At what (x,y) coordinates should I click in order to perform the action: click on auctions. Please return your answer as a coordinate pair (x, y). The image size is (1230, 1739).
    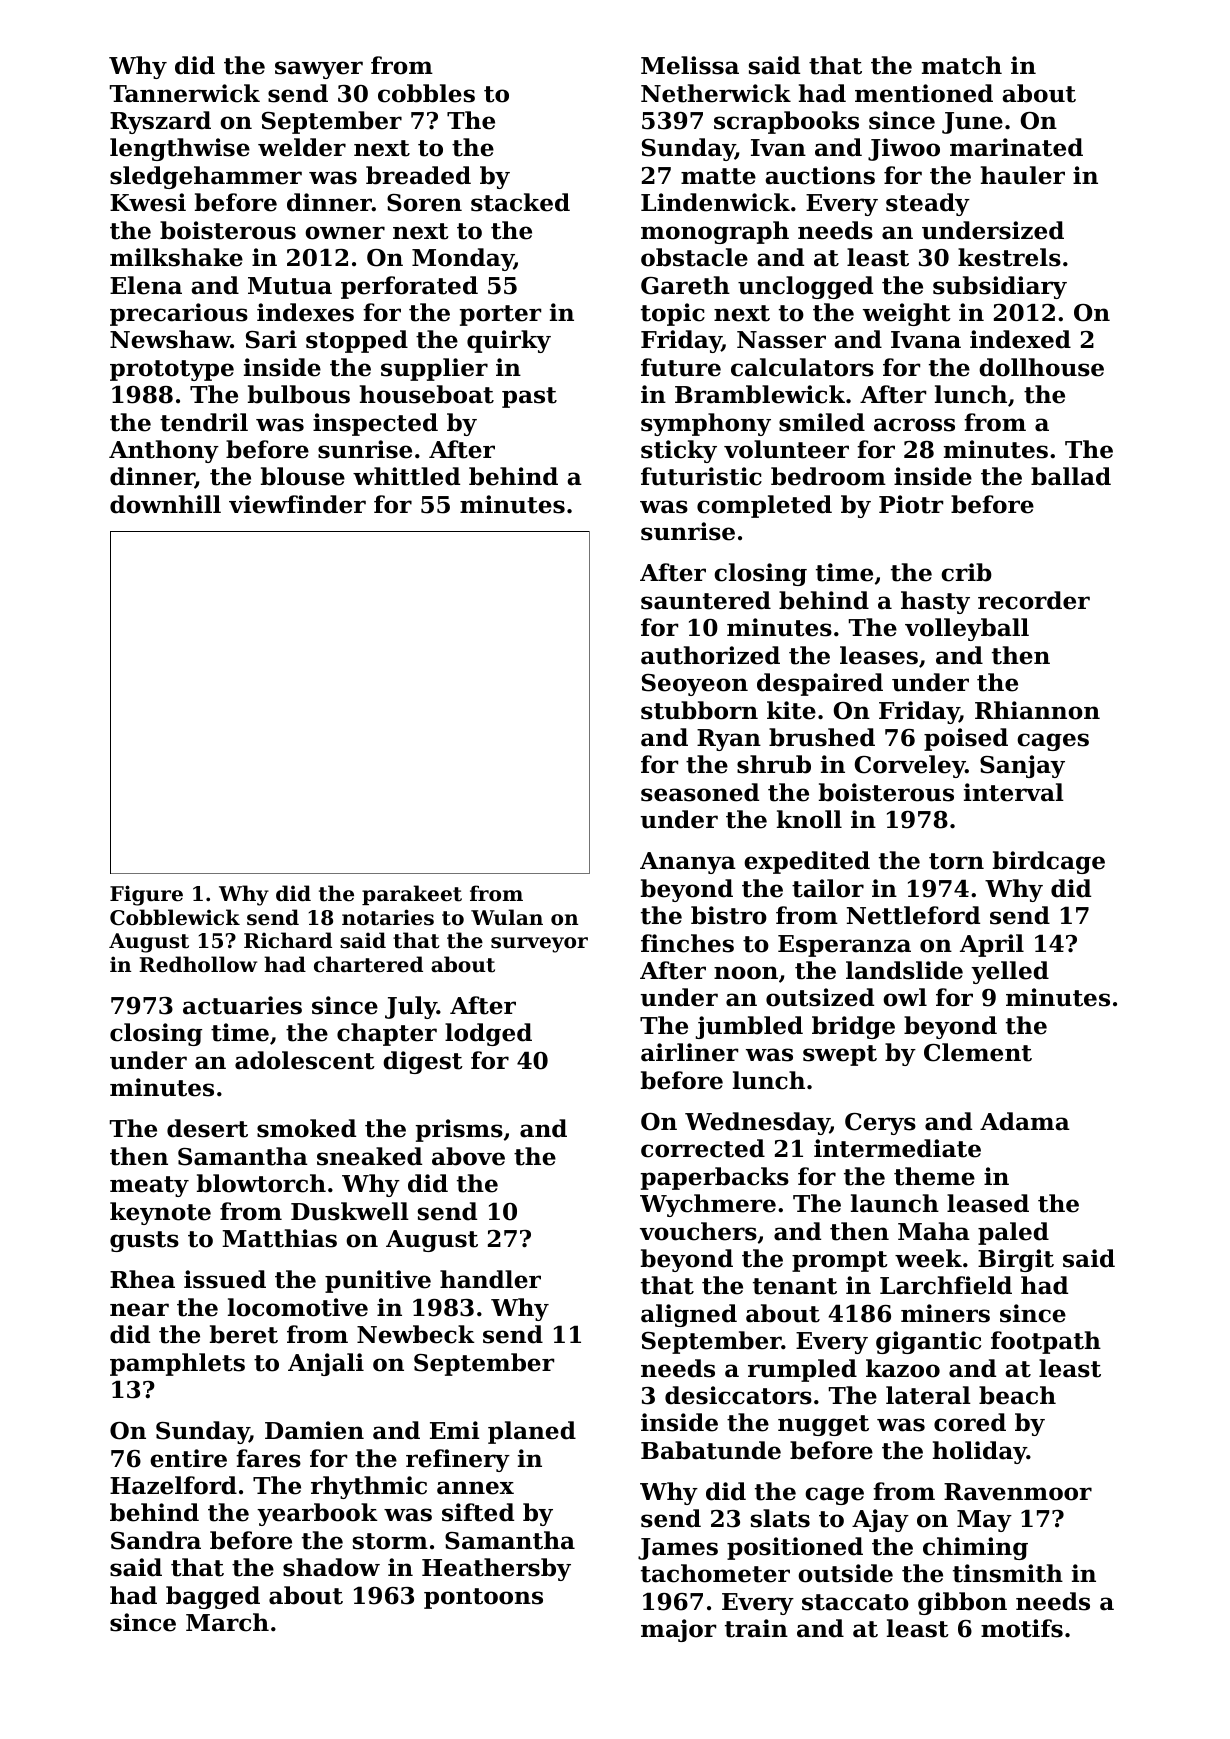
    Looking at the image, I should click on (820, 175).
